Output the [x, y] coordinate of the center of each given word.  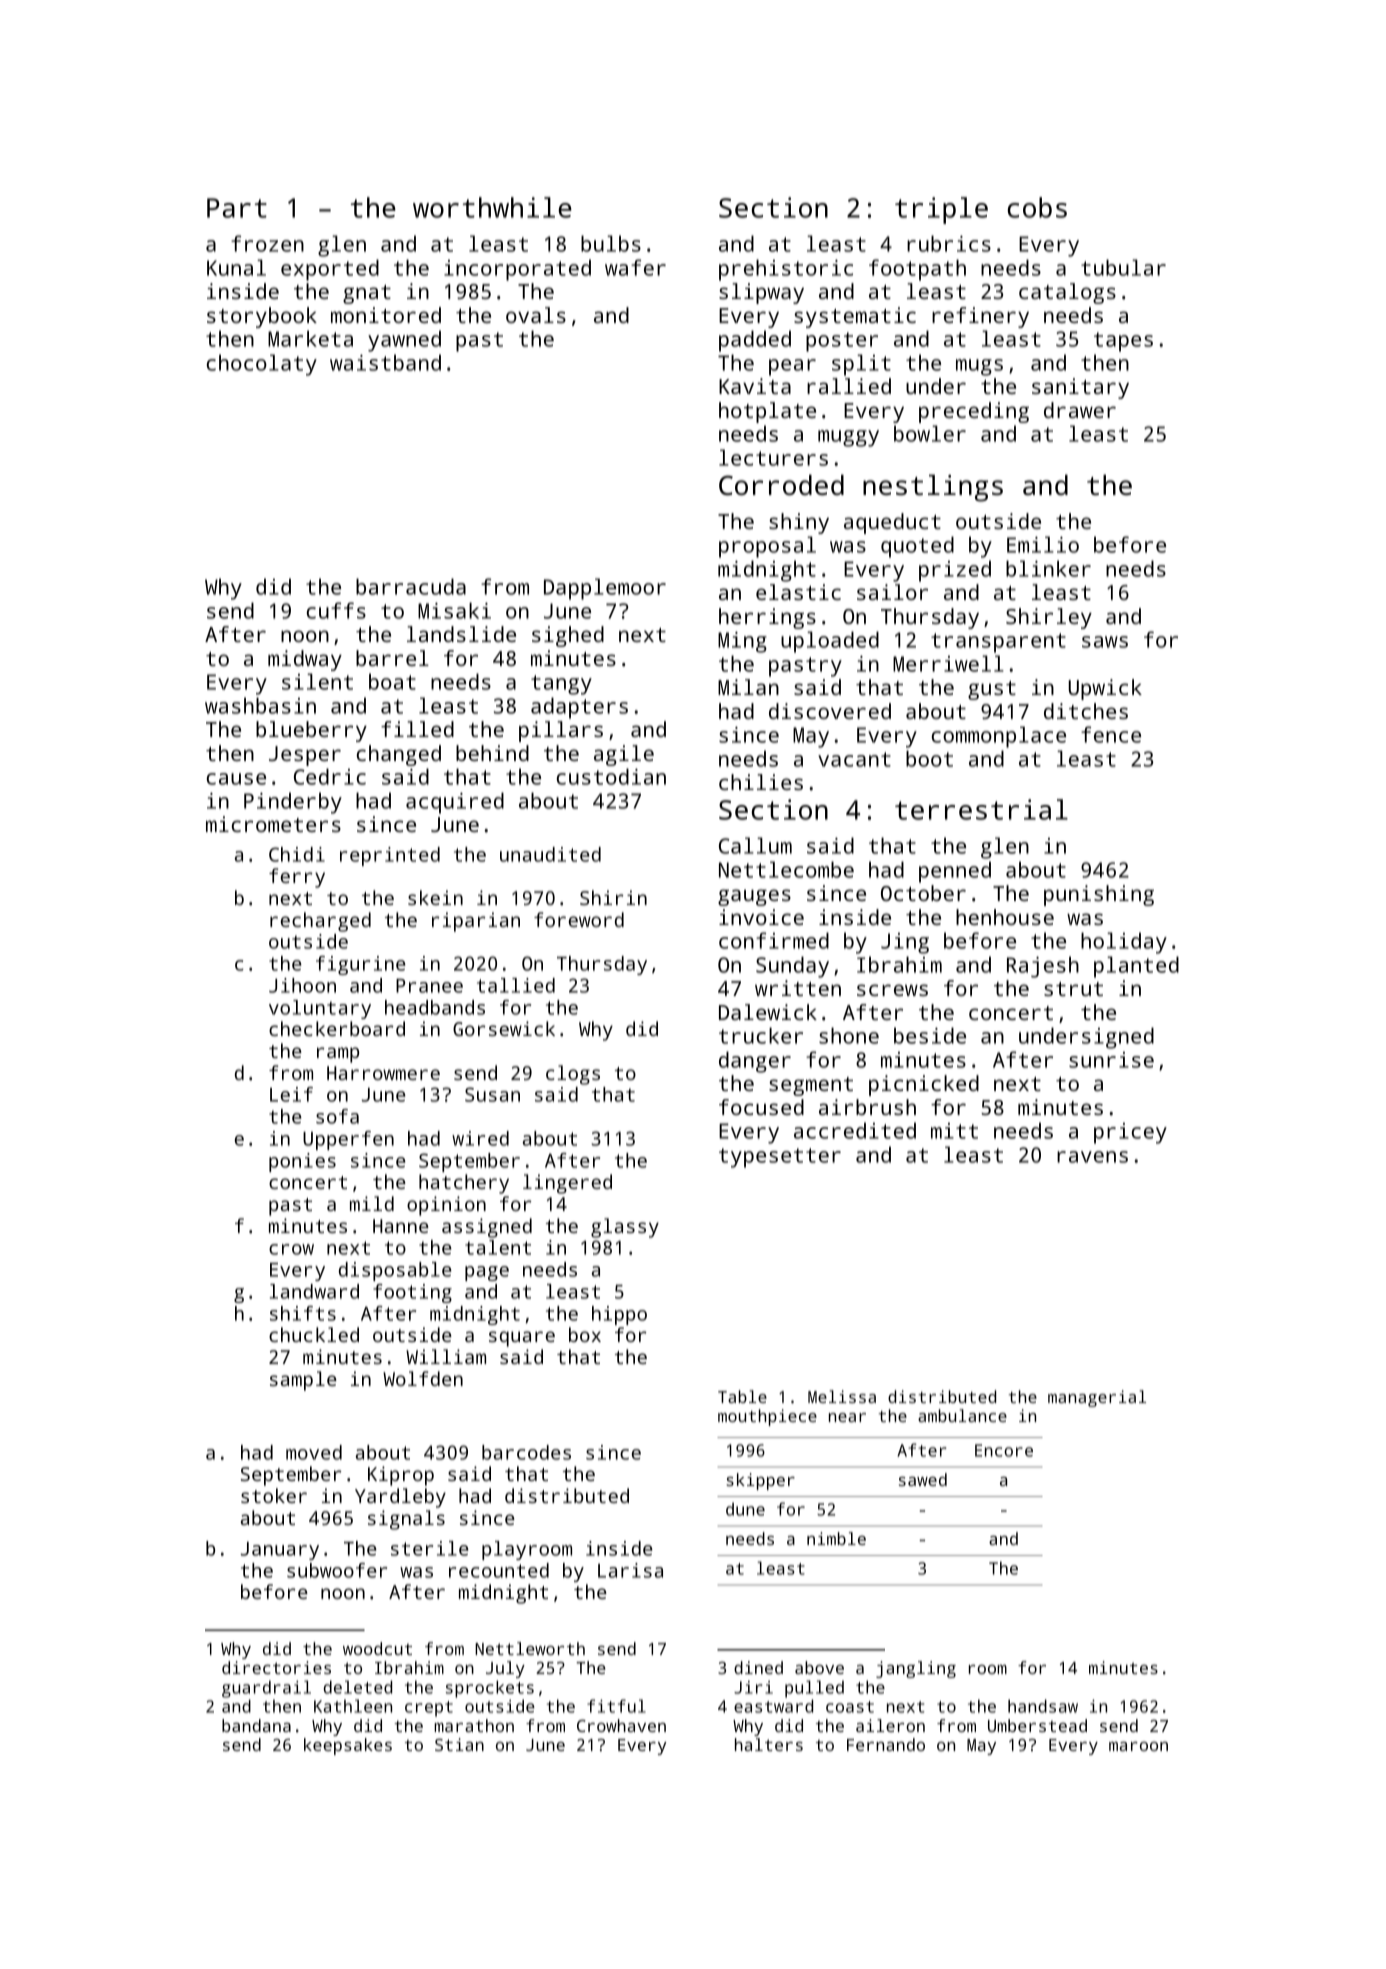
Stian [459, 1744]
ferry [297, 878]
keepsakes [348, 1746]
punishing [1099, 895]
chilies [761, 782]
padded [755, 341]
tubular [1123, 267]
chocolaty [262, 365]
